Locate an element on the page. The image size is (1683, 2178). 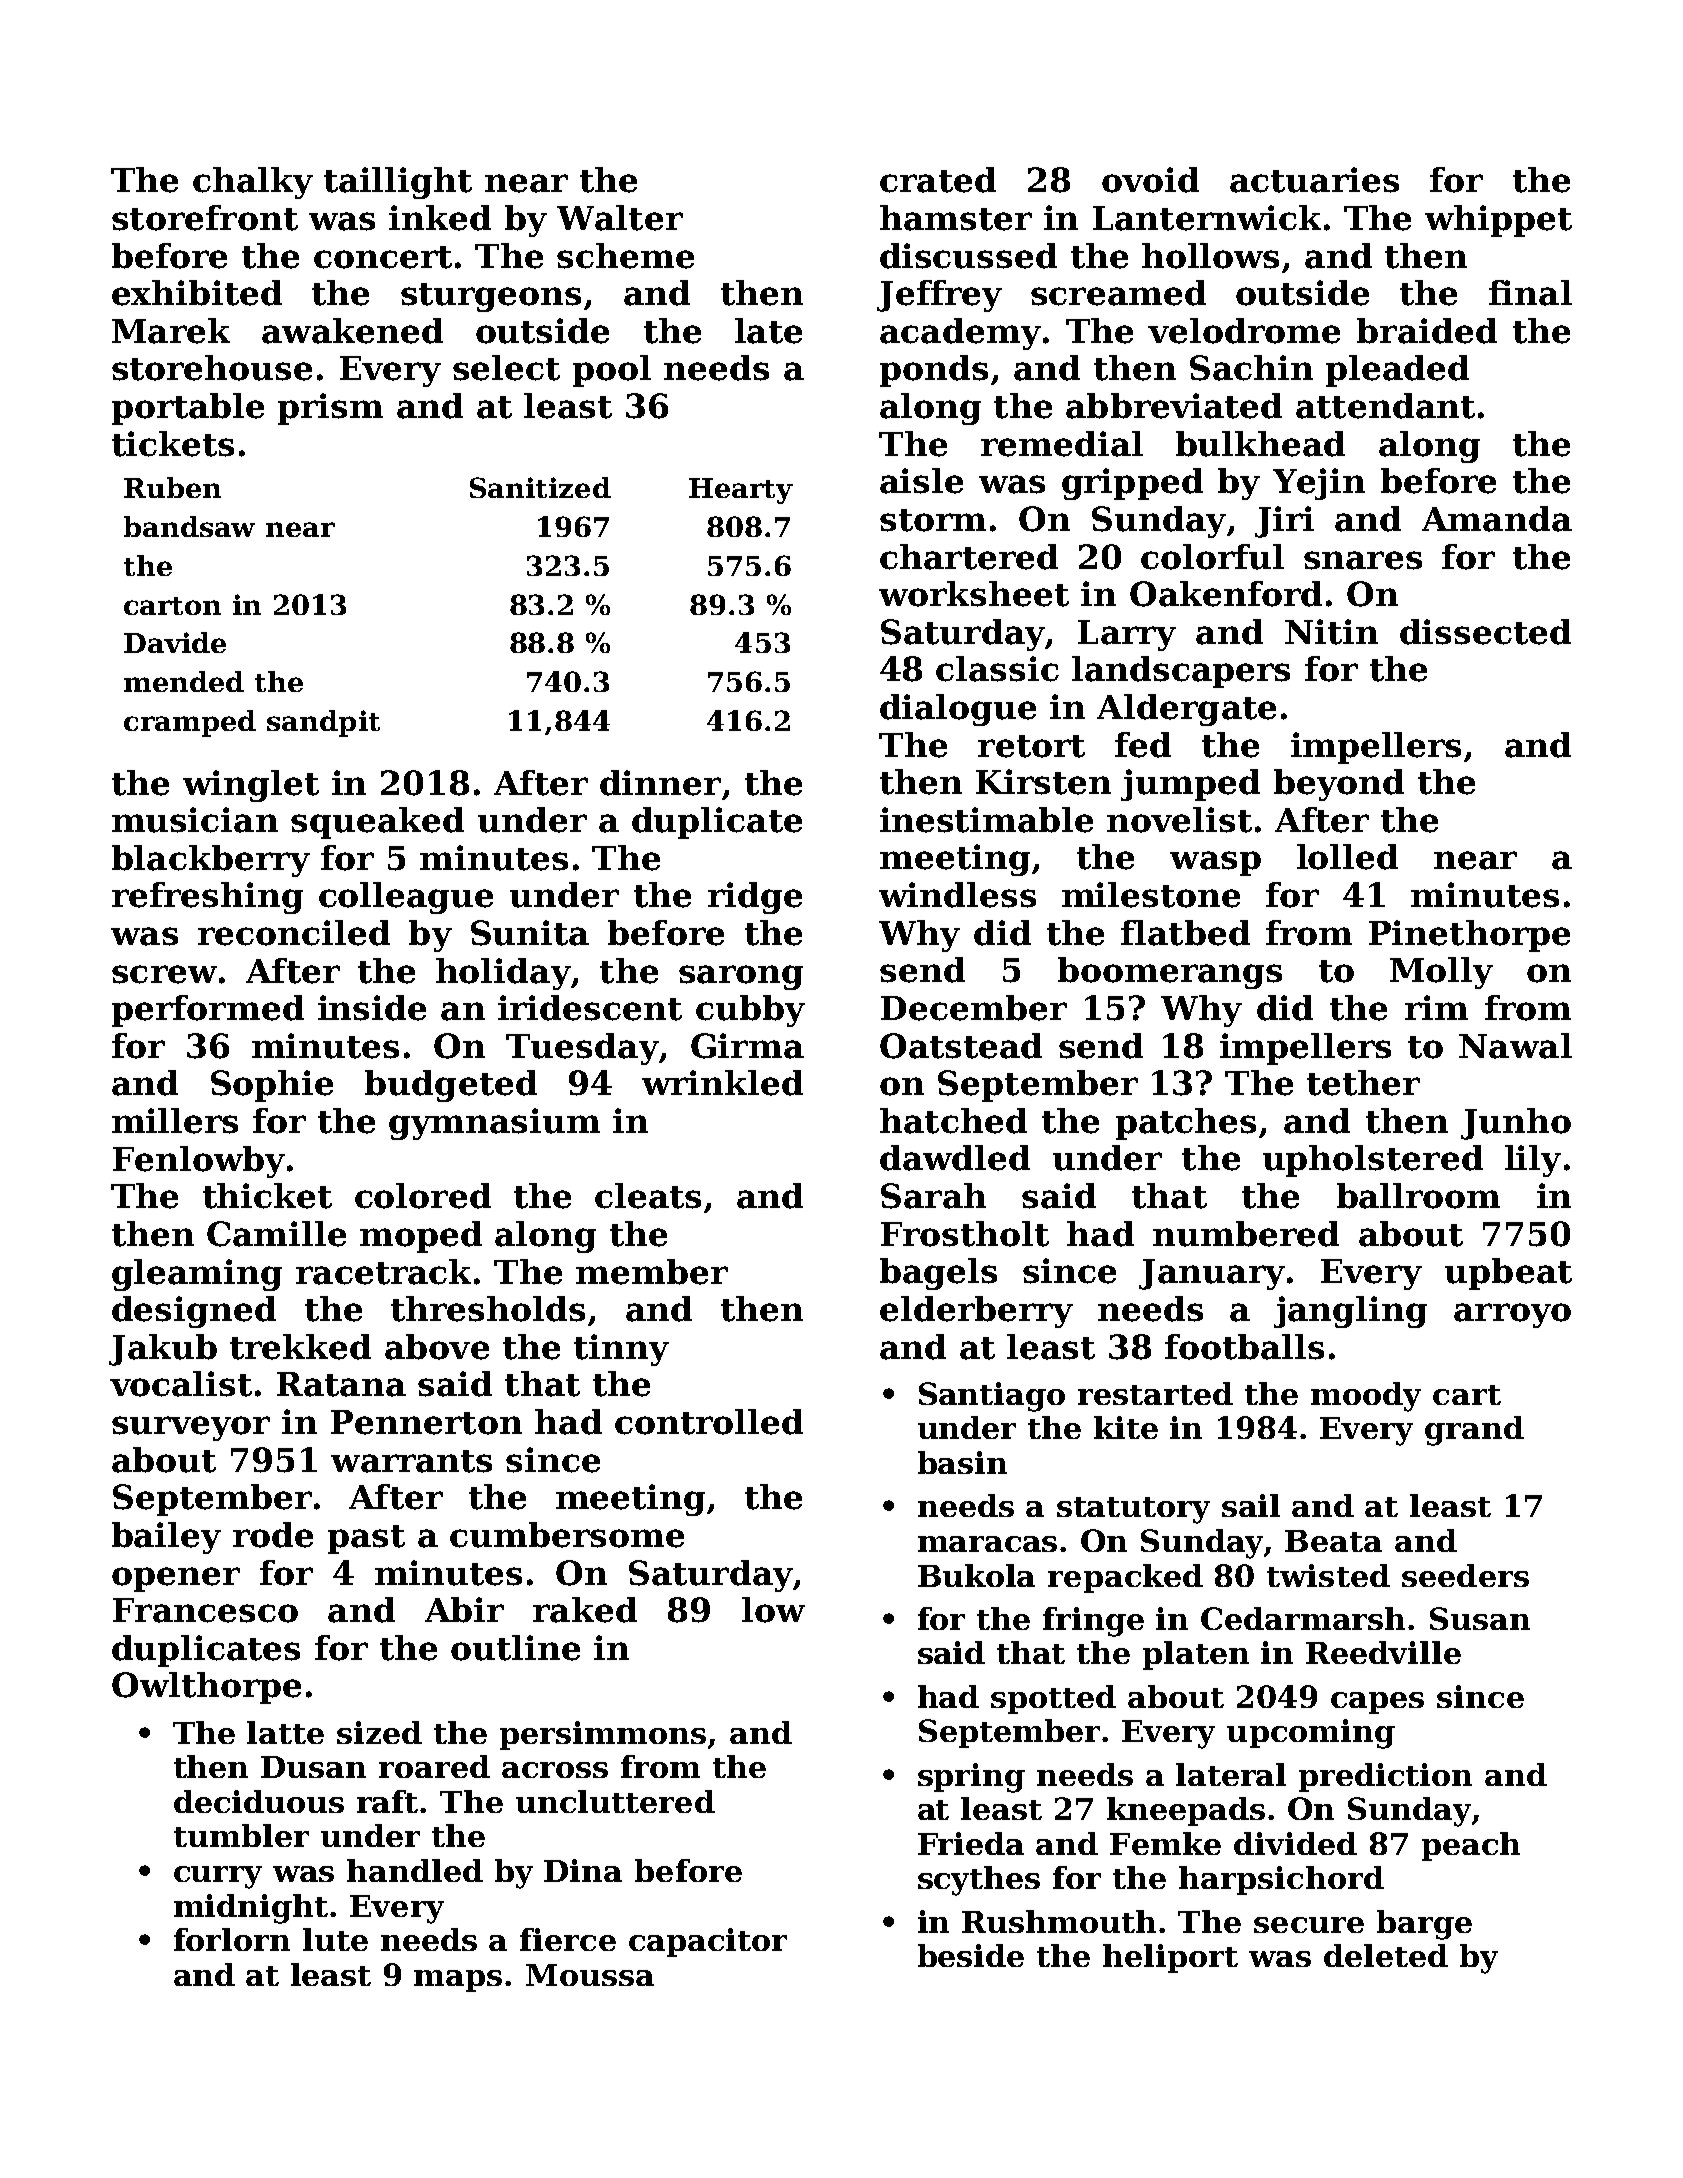
dialogue is located at coordinates (958, 710).
